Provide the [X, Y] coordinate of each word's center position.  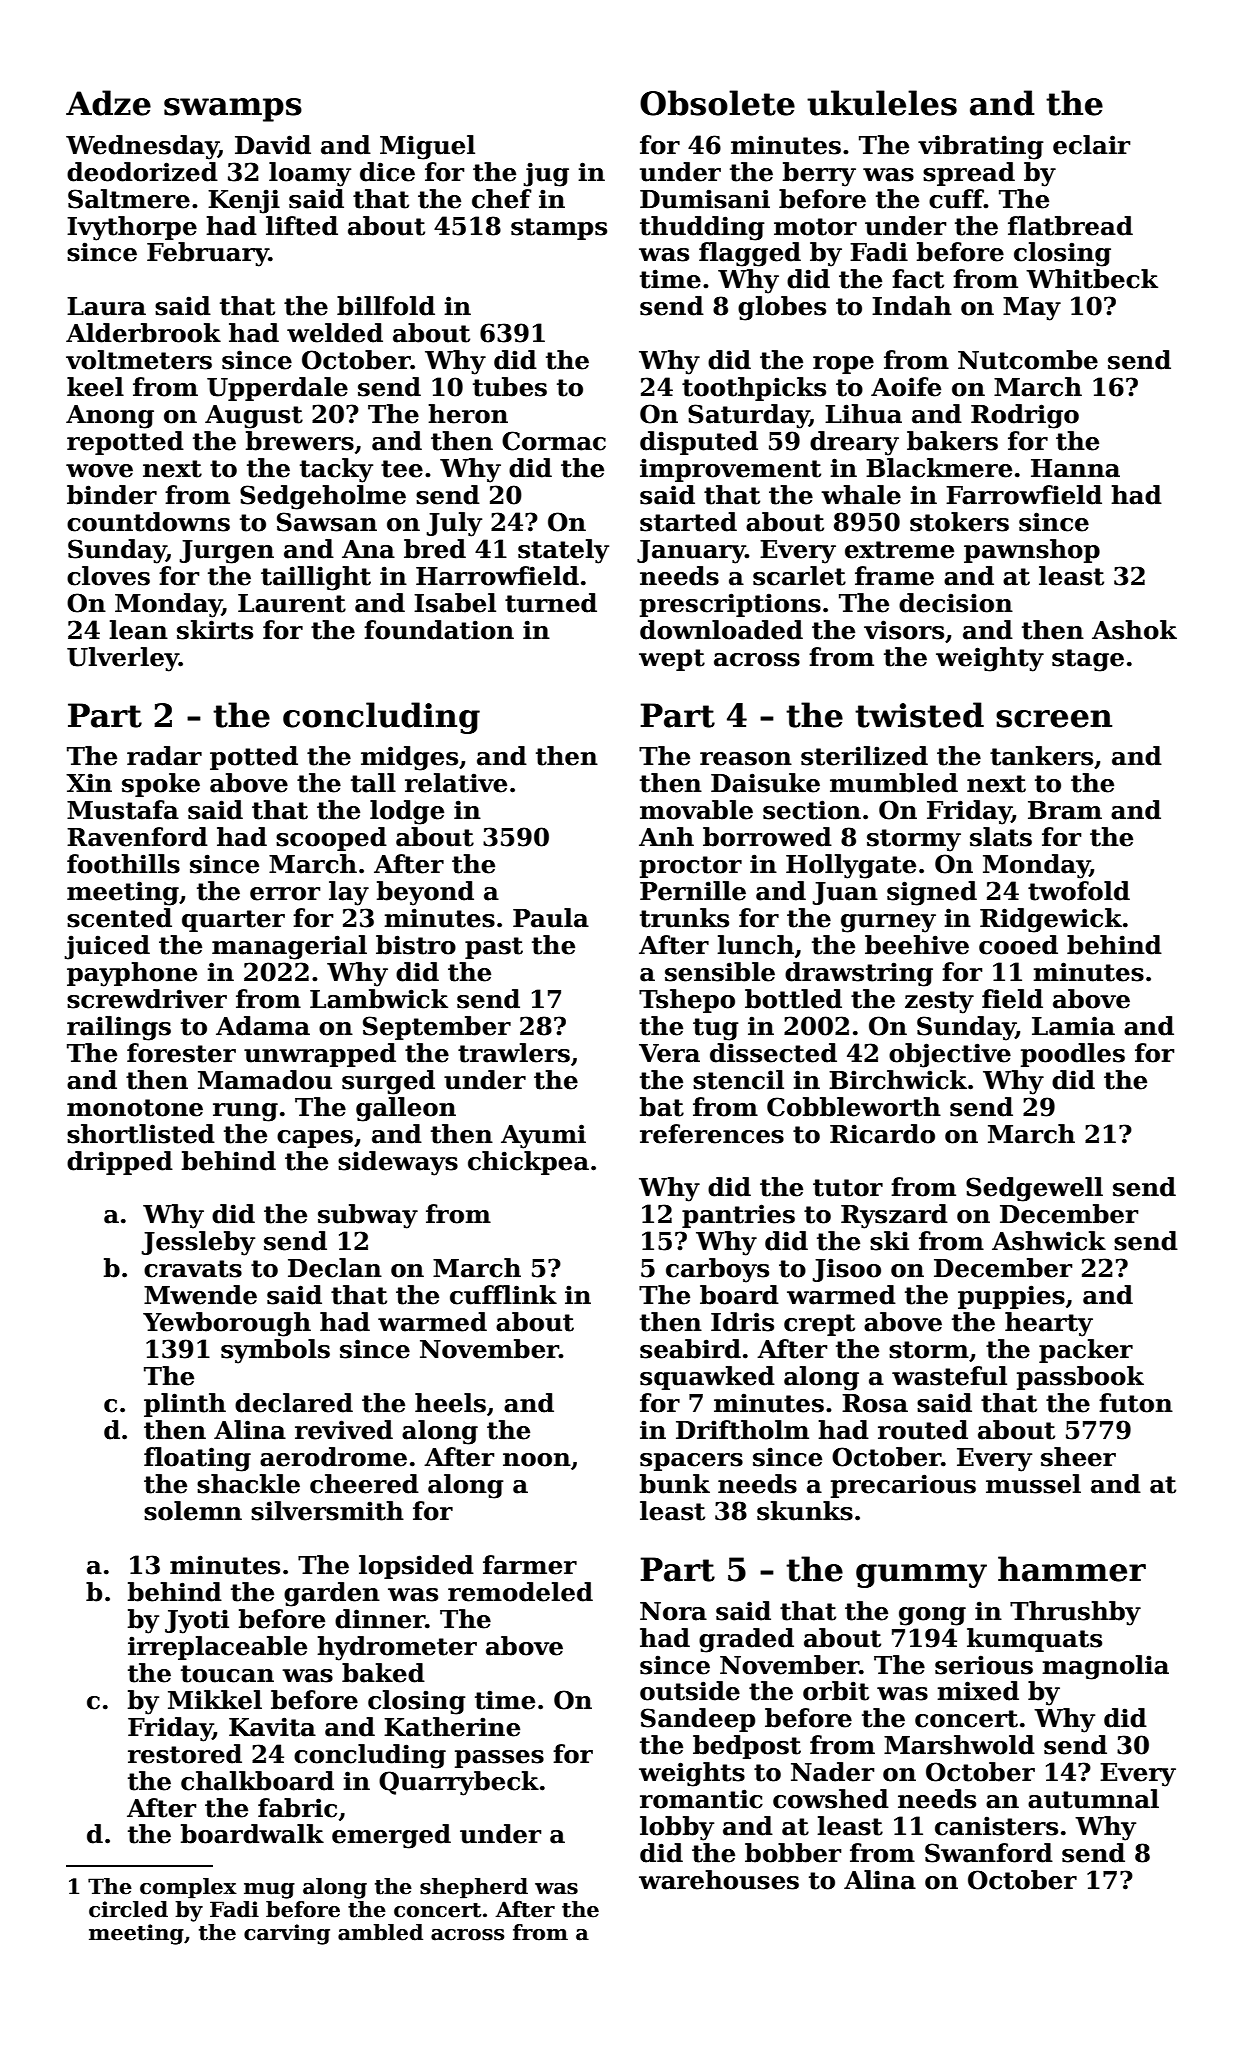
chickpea [528, 1163]
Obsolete [717, 103]
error [285, 894]
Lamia [1073, 1026]
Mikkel [215, 1700]
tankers [1041, 756]
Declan [335, 1268]
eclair [1092, 145]
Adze [108, 103]
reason [746, 759]
